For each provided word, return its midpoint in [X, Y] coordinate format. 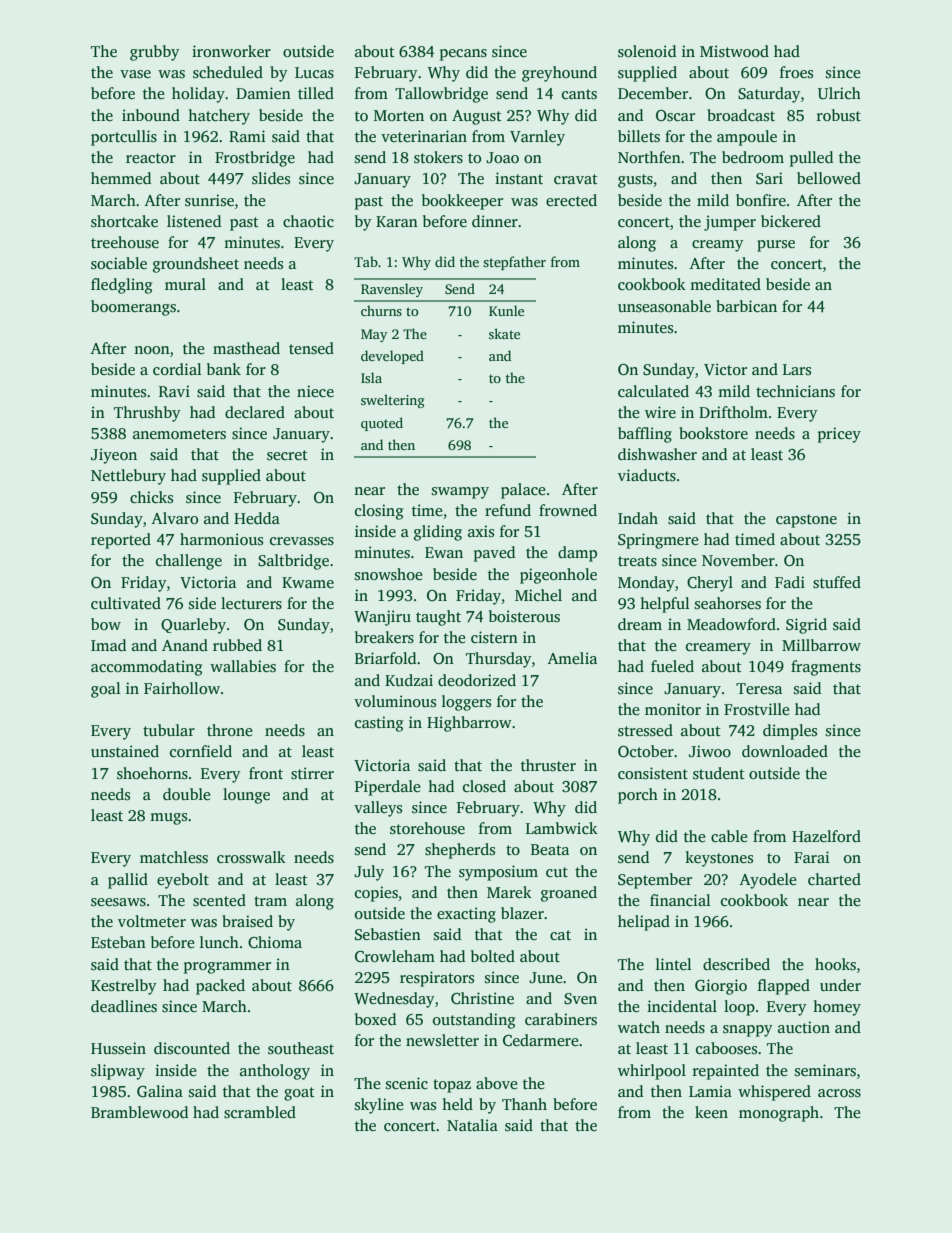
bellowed [829, 178]
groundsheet [196, 265]
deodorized [477, 680]
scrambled [260, 1112]
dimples [790, 732]
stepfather [514, 263]
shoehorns [152, 773]
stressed [645, 730]
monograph [779, 1114]
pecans [463, 55]
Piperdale [388, 788]
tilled [316, 93]
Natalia [472, 1125]
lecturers [251, 603]
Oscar [675, 116]
